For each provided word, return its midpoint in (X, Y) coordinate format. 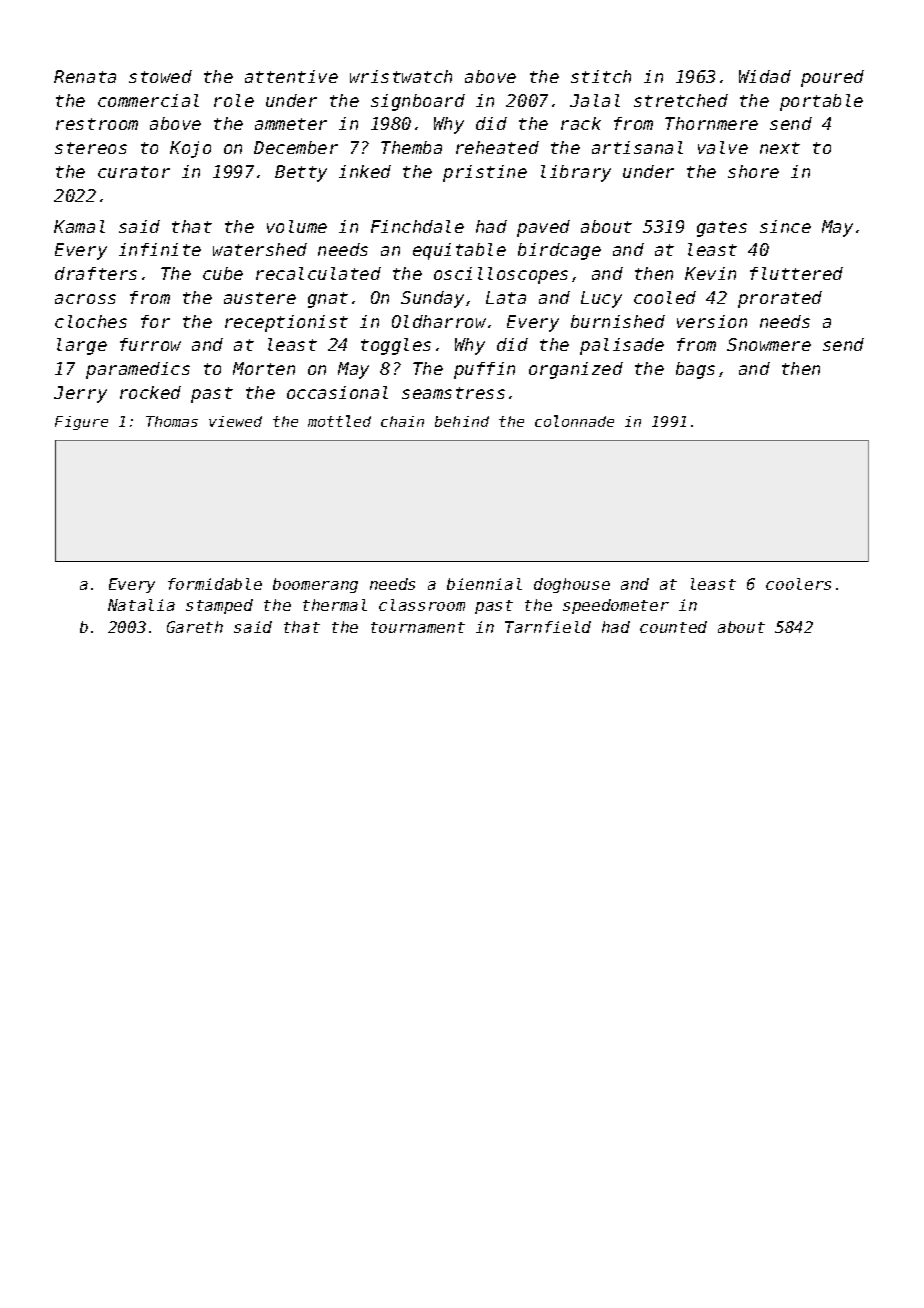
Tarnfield (548, 627)
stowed (160, 76)
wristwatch (401, 76)
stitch (601, 76)
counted (673, 627)
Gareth (195, 627)
